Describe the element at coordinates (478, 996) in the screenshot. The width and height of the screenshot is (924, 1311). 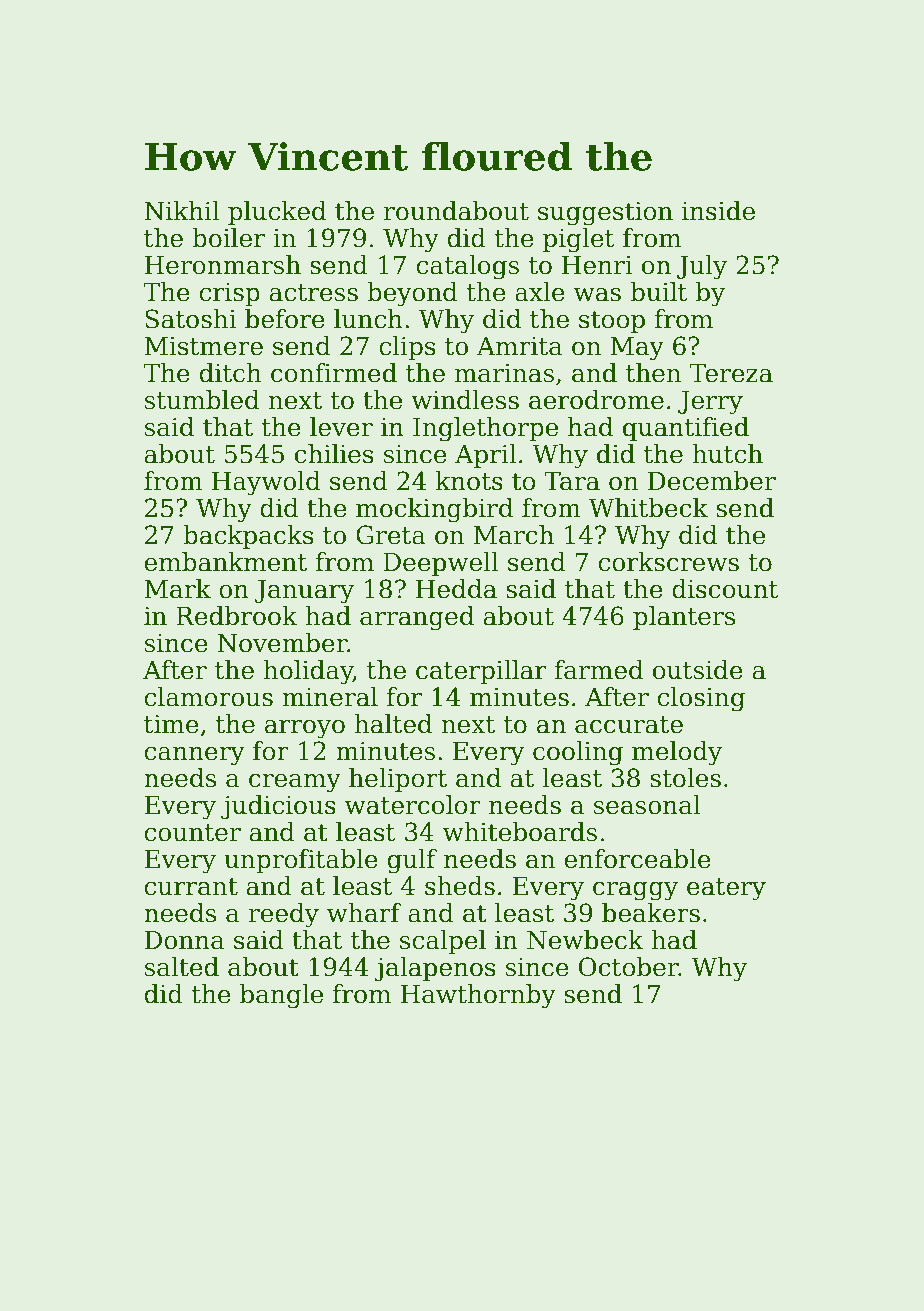
I see `Hawthornby` at that location.
